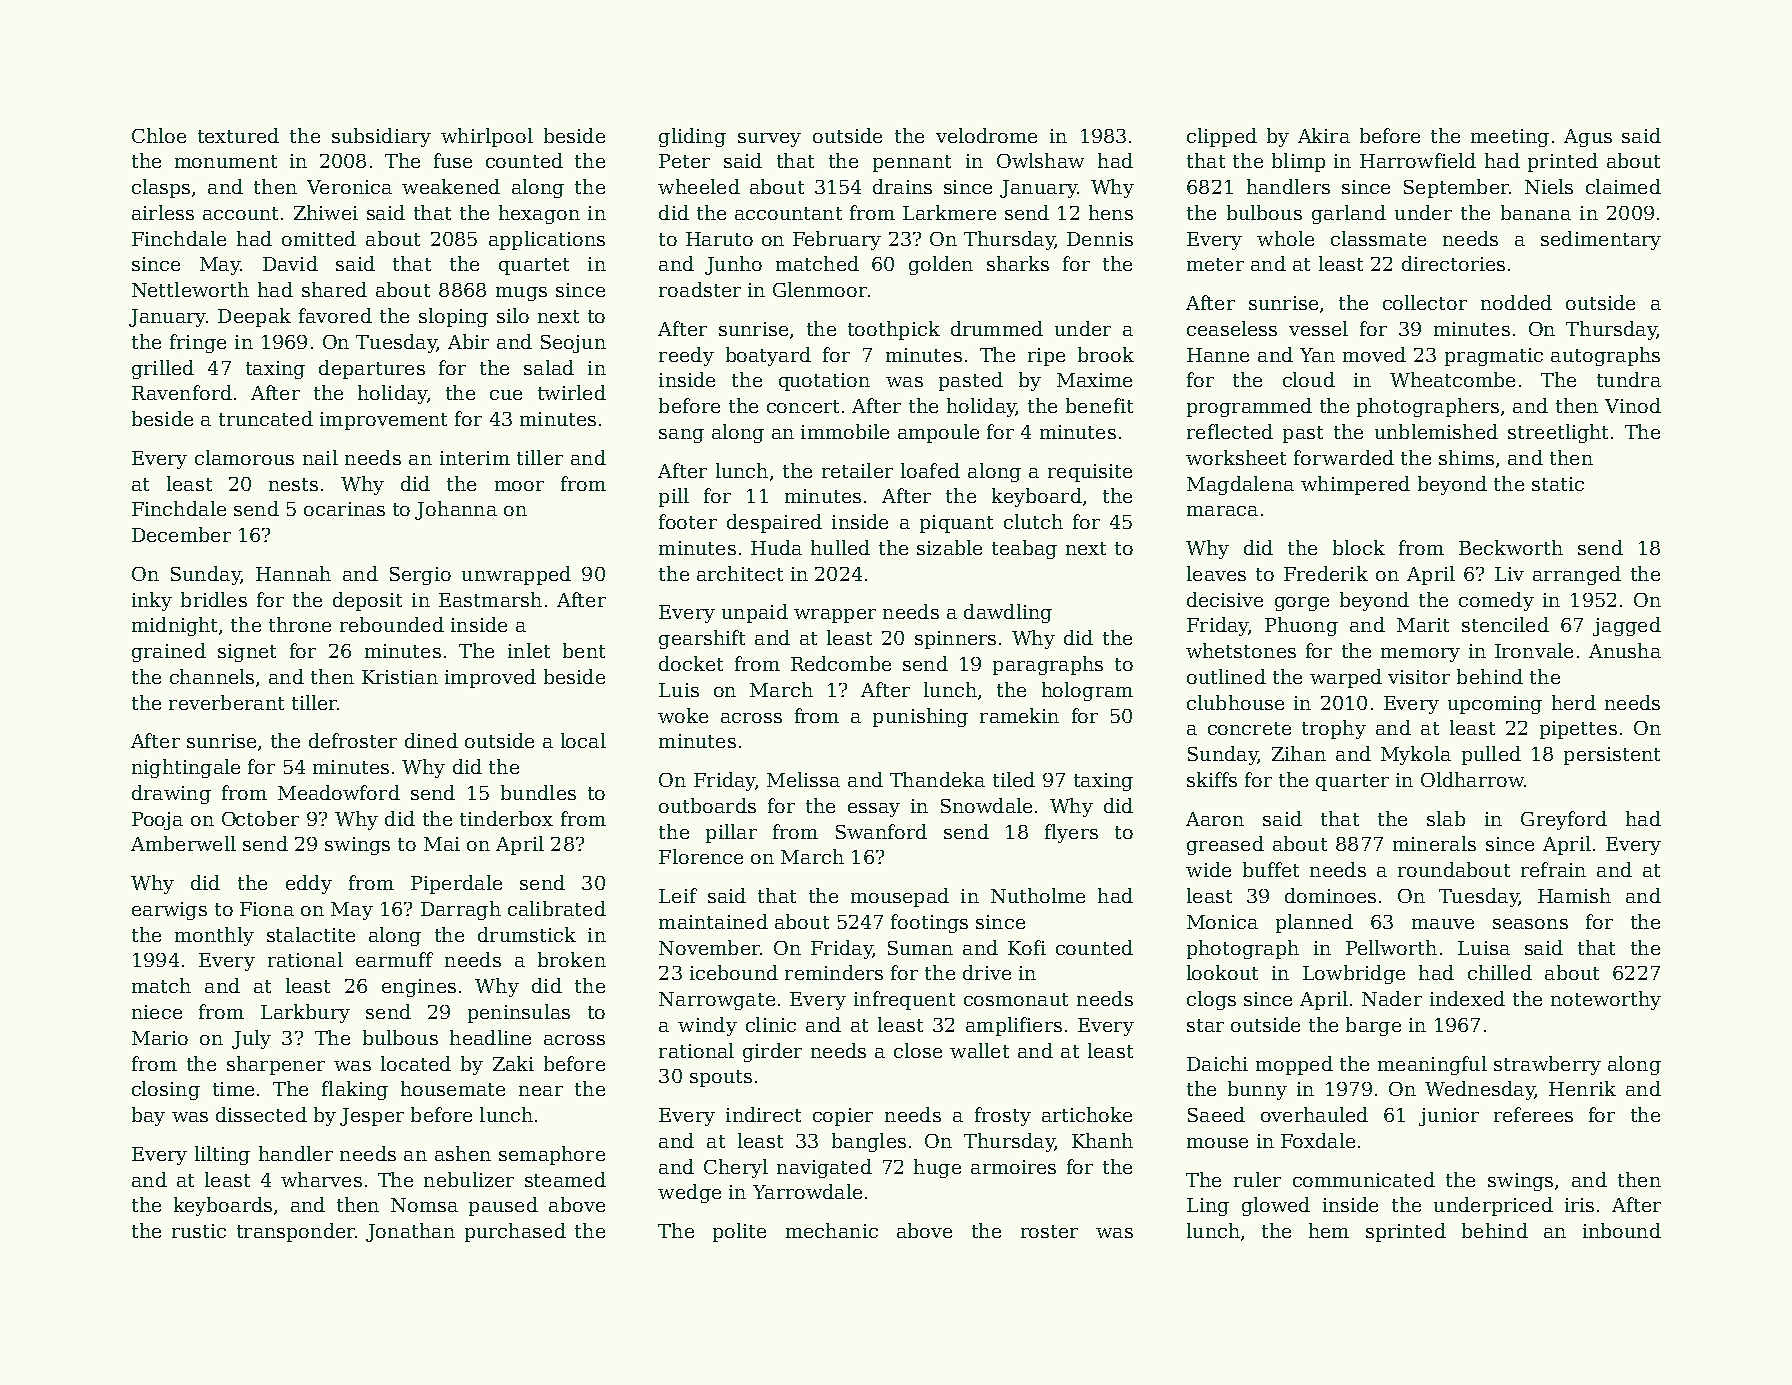 The width and height of the screenshot is (1792, 1385). I want to click on velodrome, so click(986, 135).
